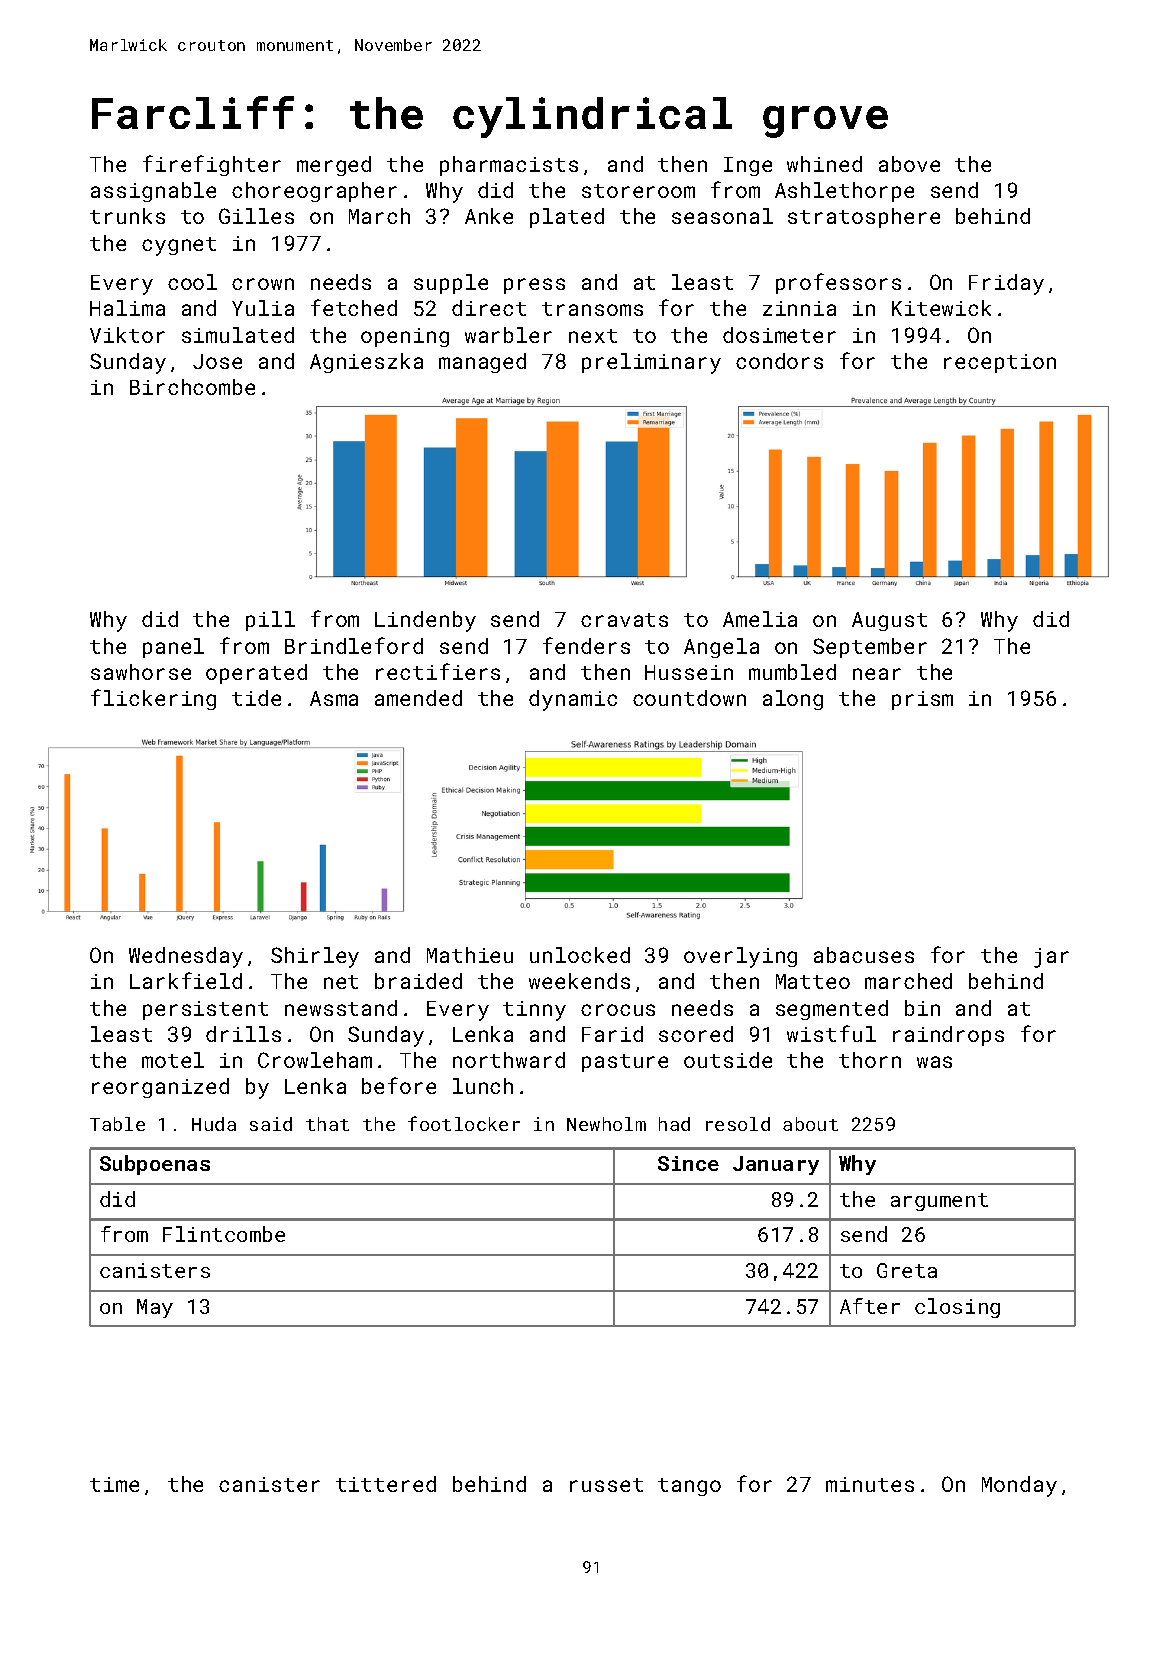  I want to click on raindrops, so click(948, 1036).
